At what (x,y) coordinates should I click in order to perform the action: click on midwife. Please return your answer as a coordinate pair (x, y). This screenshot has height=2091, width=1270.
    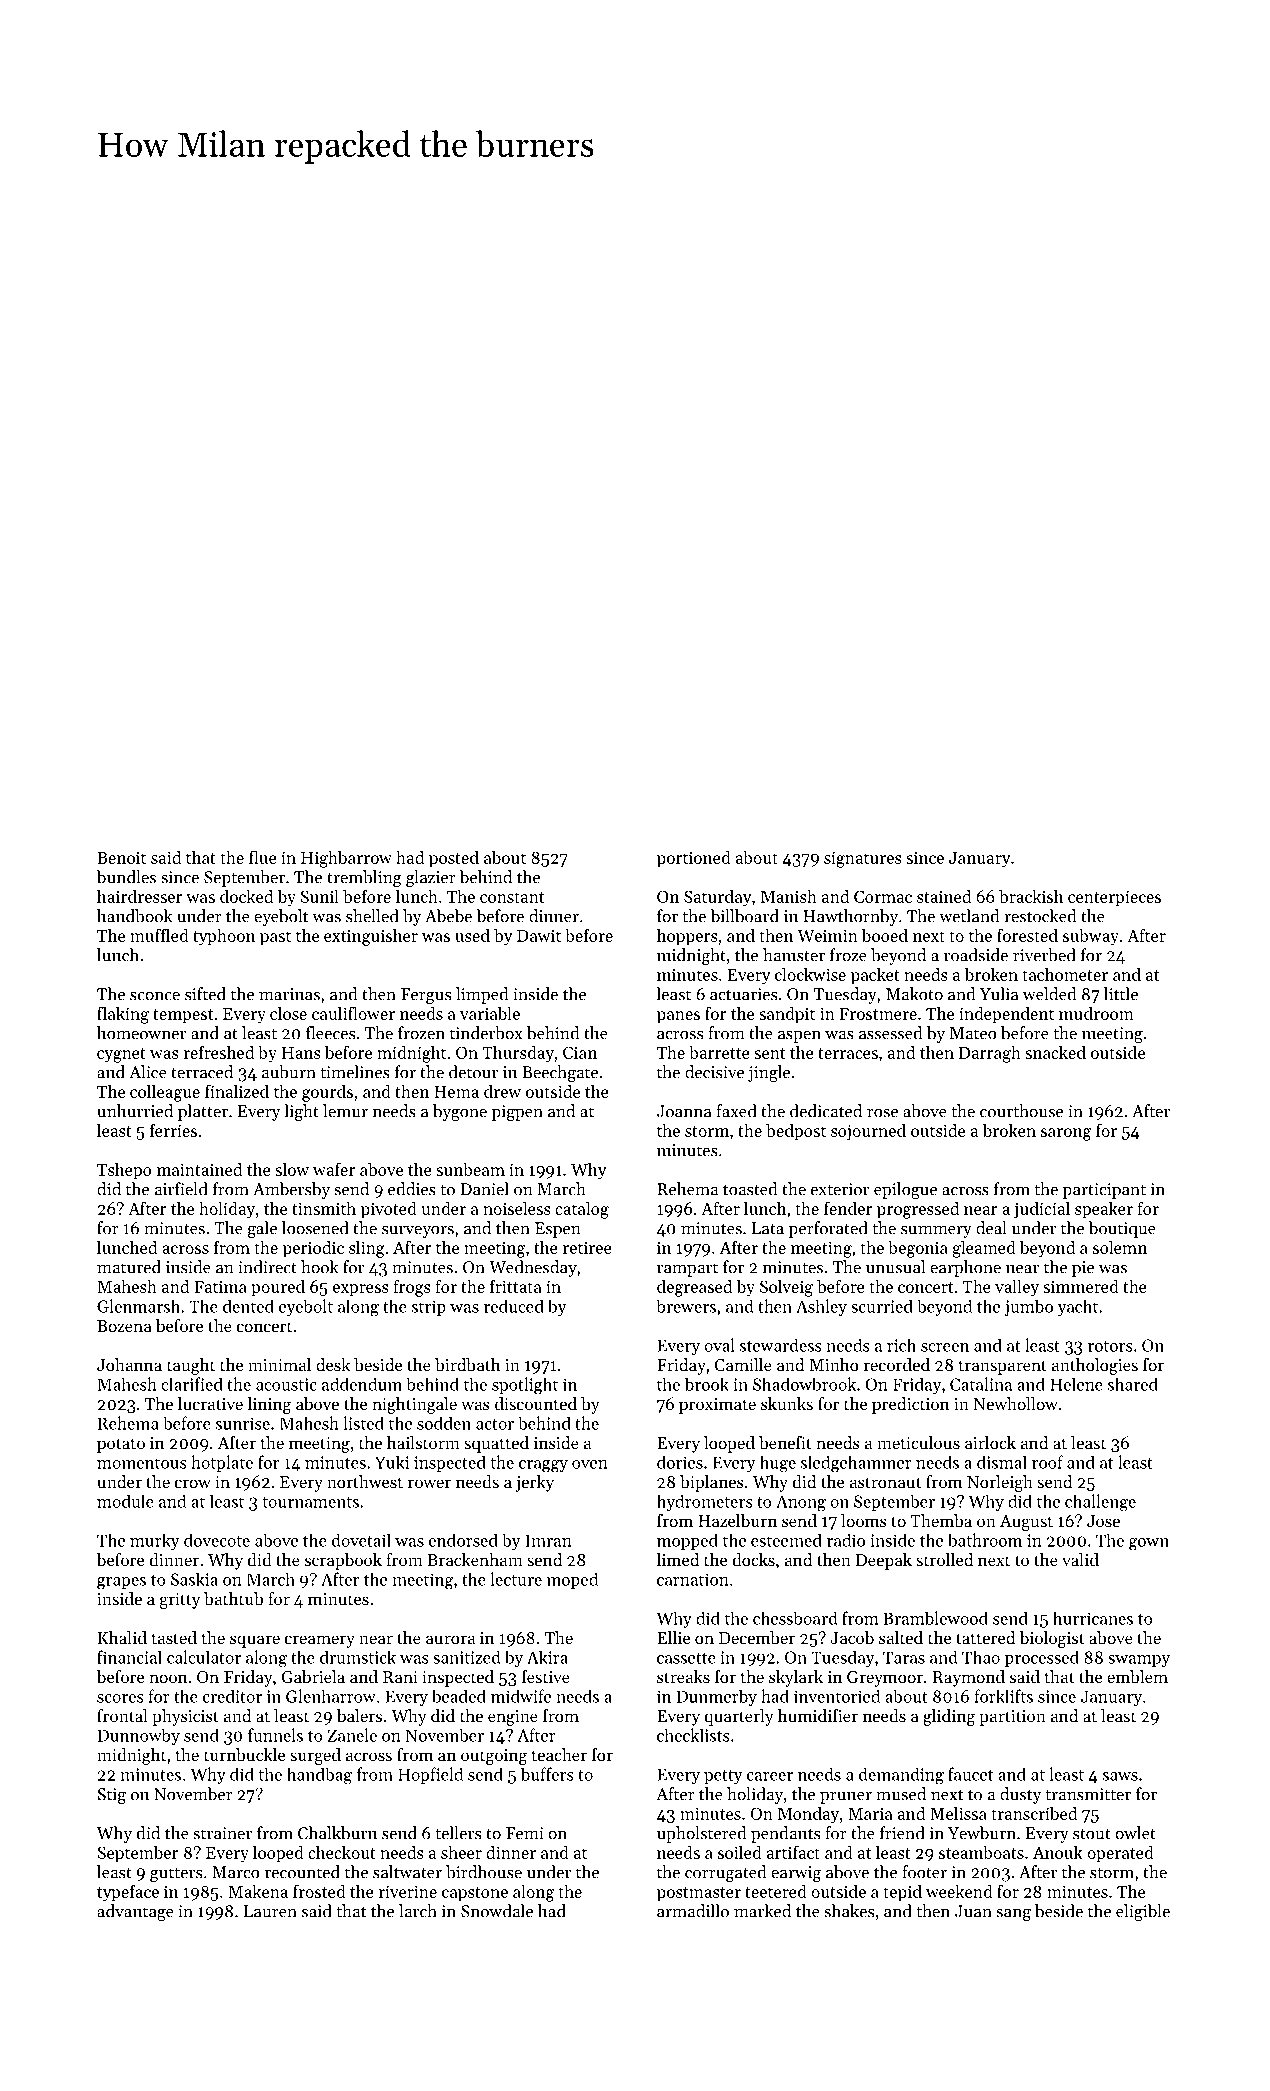
    Looking at the image, I should click on (521, 1696).
